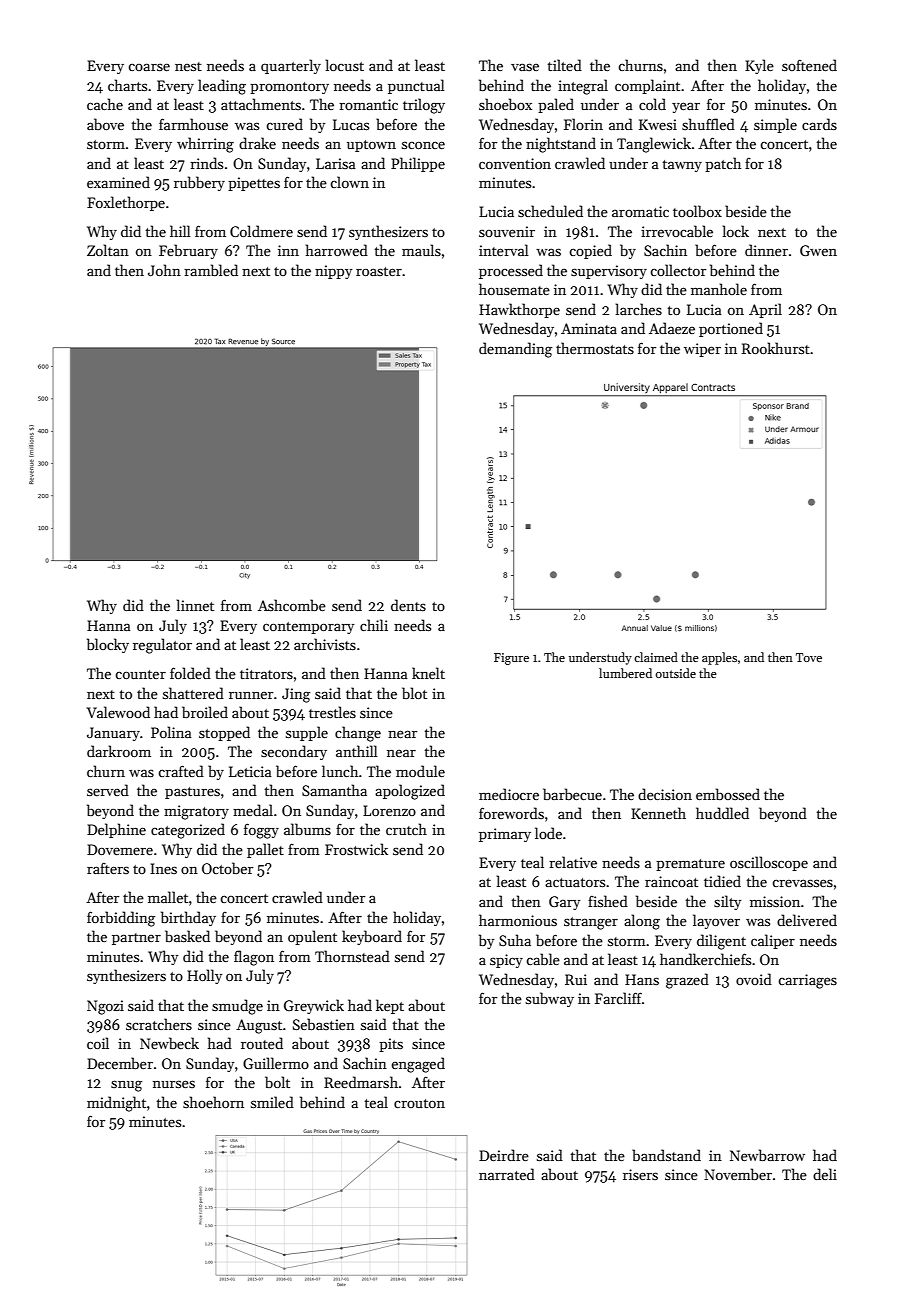 Image resolution: width=924 pixels, height=1308 pixels. Describe the element at coordinates (515, 940) in the screenshot. I see `Suha` at that location.
